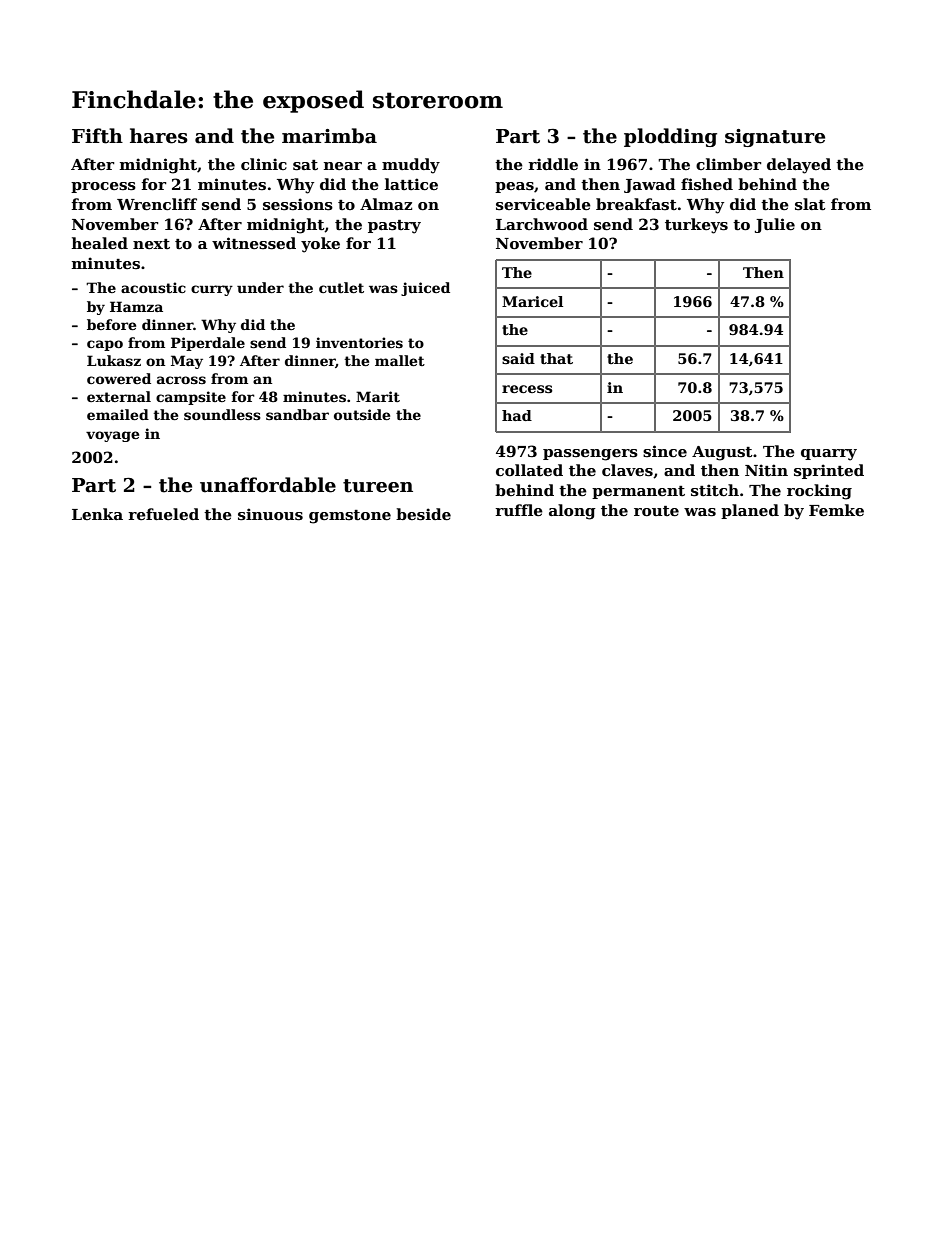 The width and height of the image is (952, 1233). Describe the element at coordinates (329, 136) in the image. I see `marimba` at that location.
